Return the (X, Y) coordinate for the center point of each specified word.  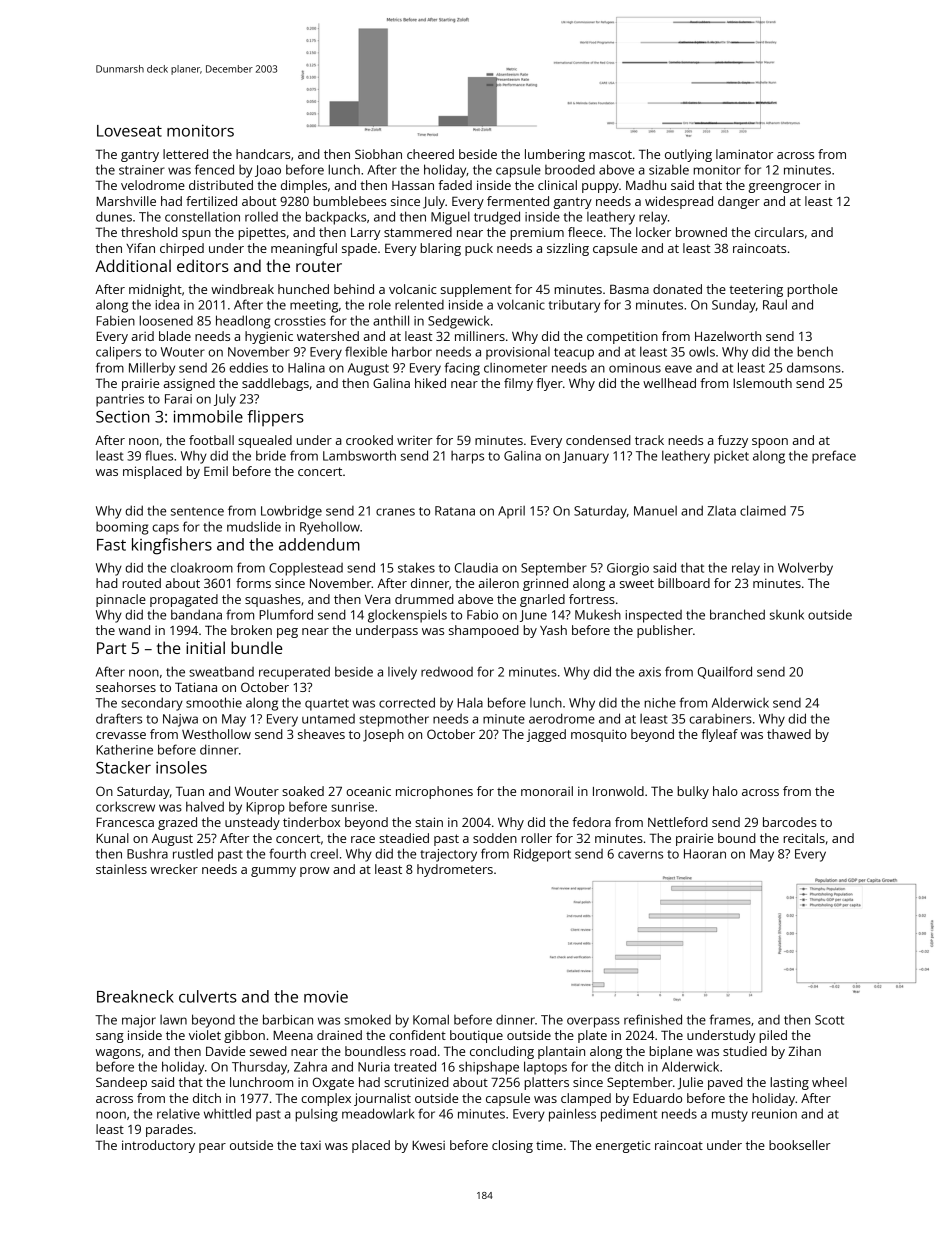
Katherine (124, 749)
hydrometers (455, 870)
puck (479, 249)
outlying (688, 155)
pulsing (316, 1115)
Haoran (705, 854)
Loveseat (129, 131)
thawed (789, 734)
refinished (653, 1019)
